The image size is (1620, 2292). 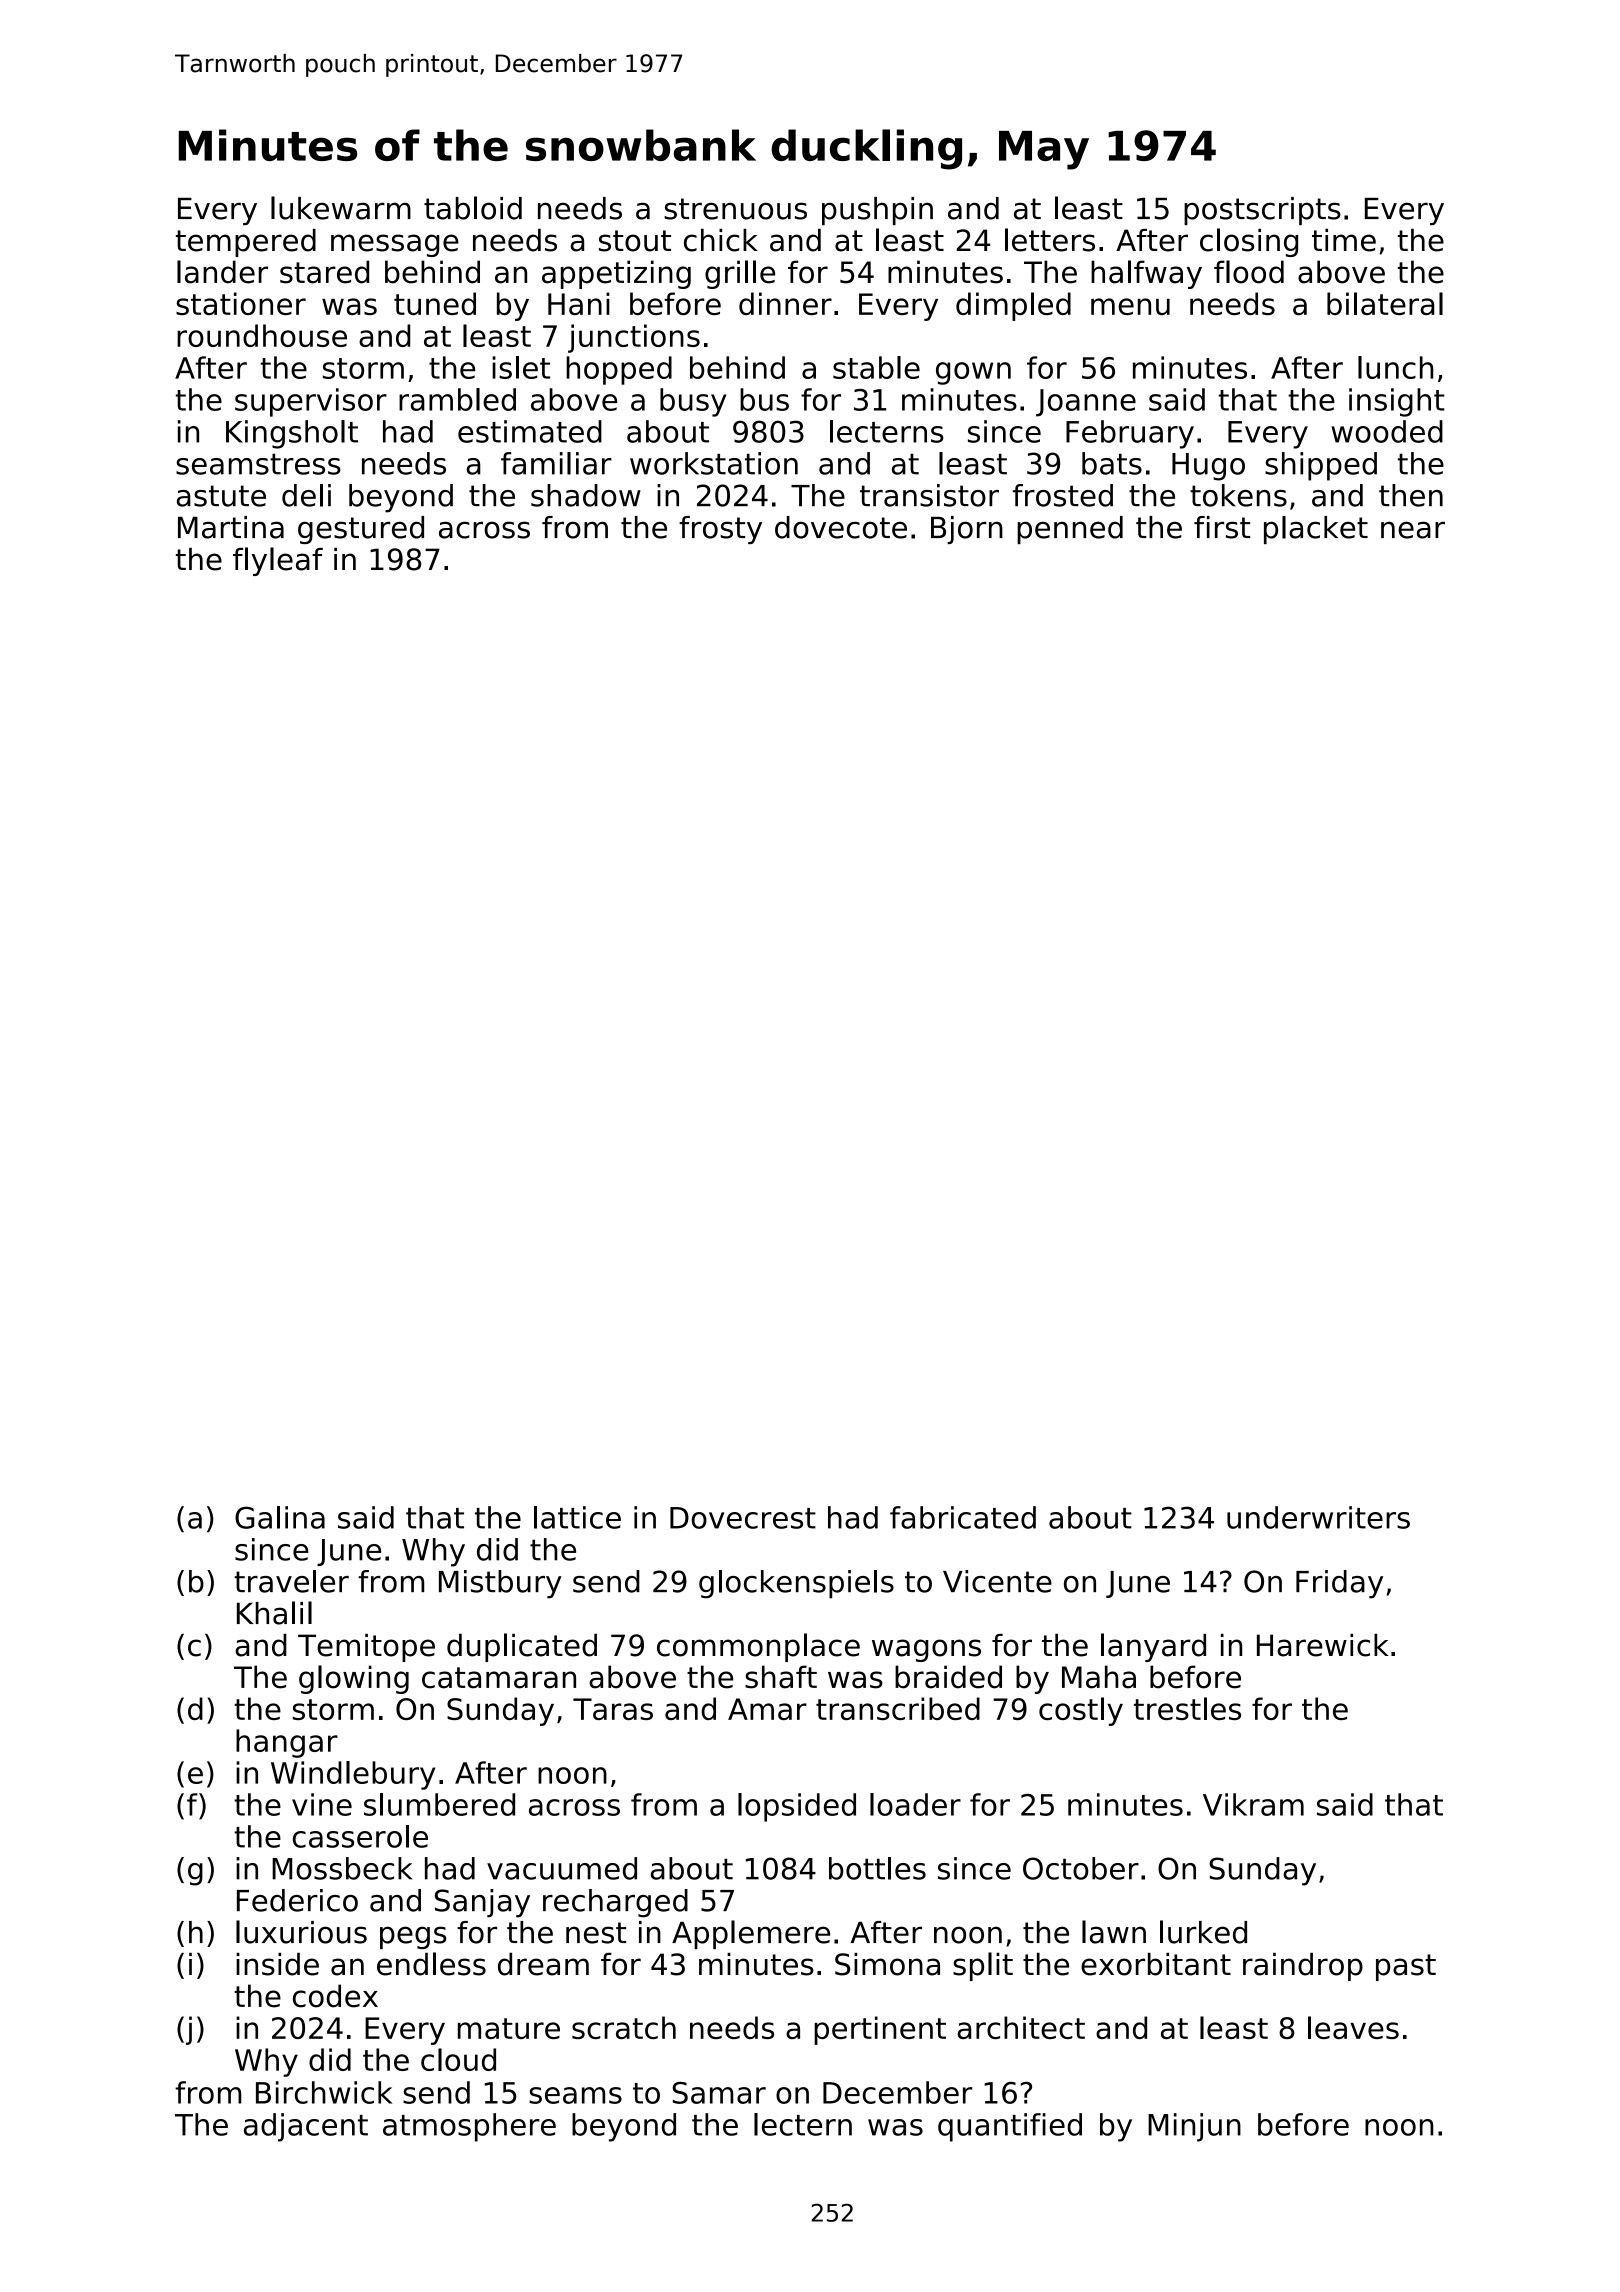 I want to click on Galina, so click(x=280, y=1517).
